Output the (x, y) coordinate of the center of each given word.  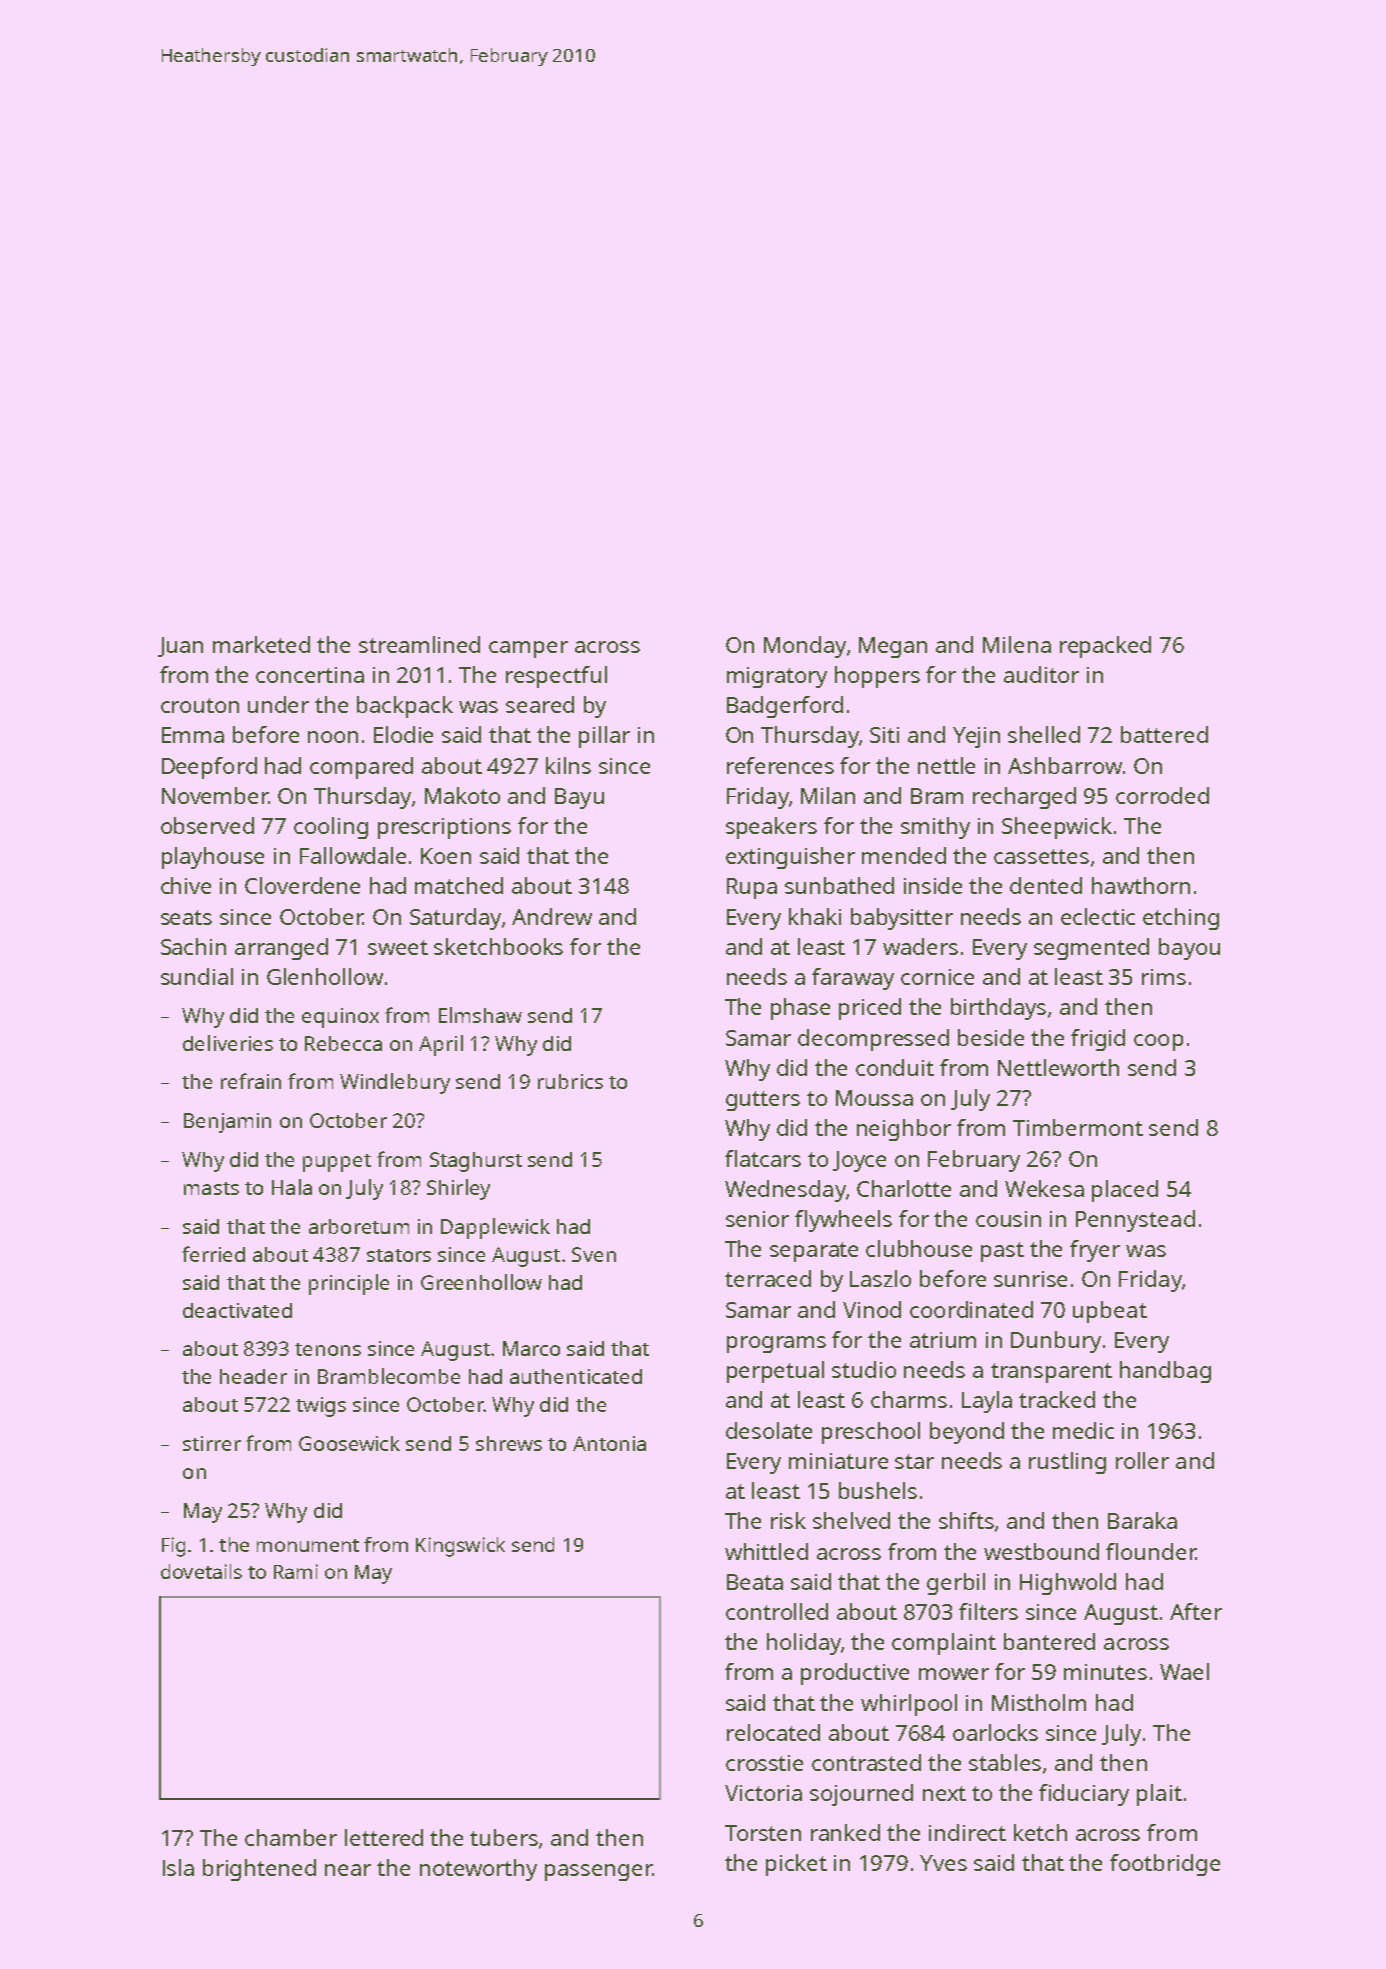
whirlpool (909, 1705)
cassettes (1041, 856)
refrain (251, 1081)
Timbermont (1078, 1127)
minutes (1105, 1672)
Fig (173, 1547)
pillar (604, 737)
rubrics (570, 1081)
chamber (291, 1837)
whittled (766, 1551)
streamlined (419, 644)
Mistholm (1039, 1702)
